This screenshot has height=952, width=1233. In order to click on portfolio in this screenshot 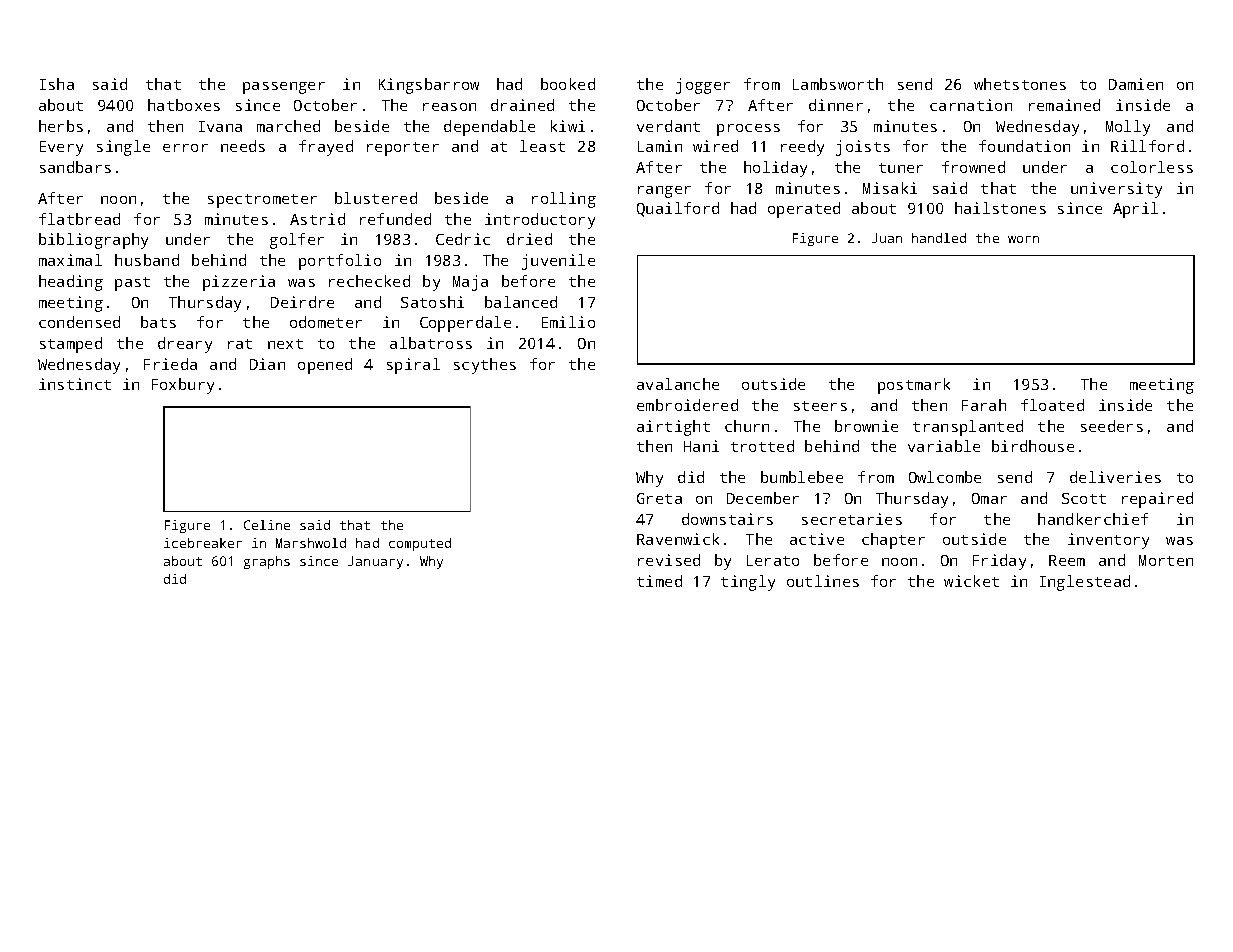, I will do `click(340, 262)`.
